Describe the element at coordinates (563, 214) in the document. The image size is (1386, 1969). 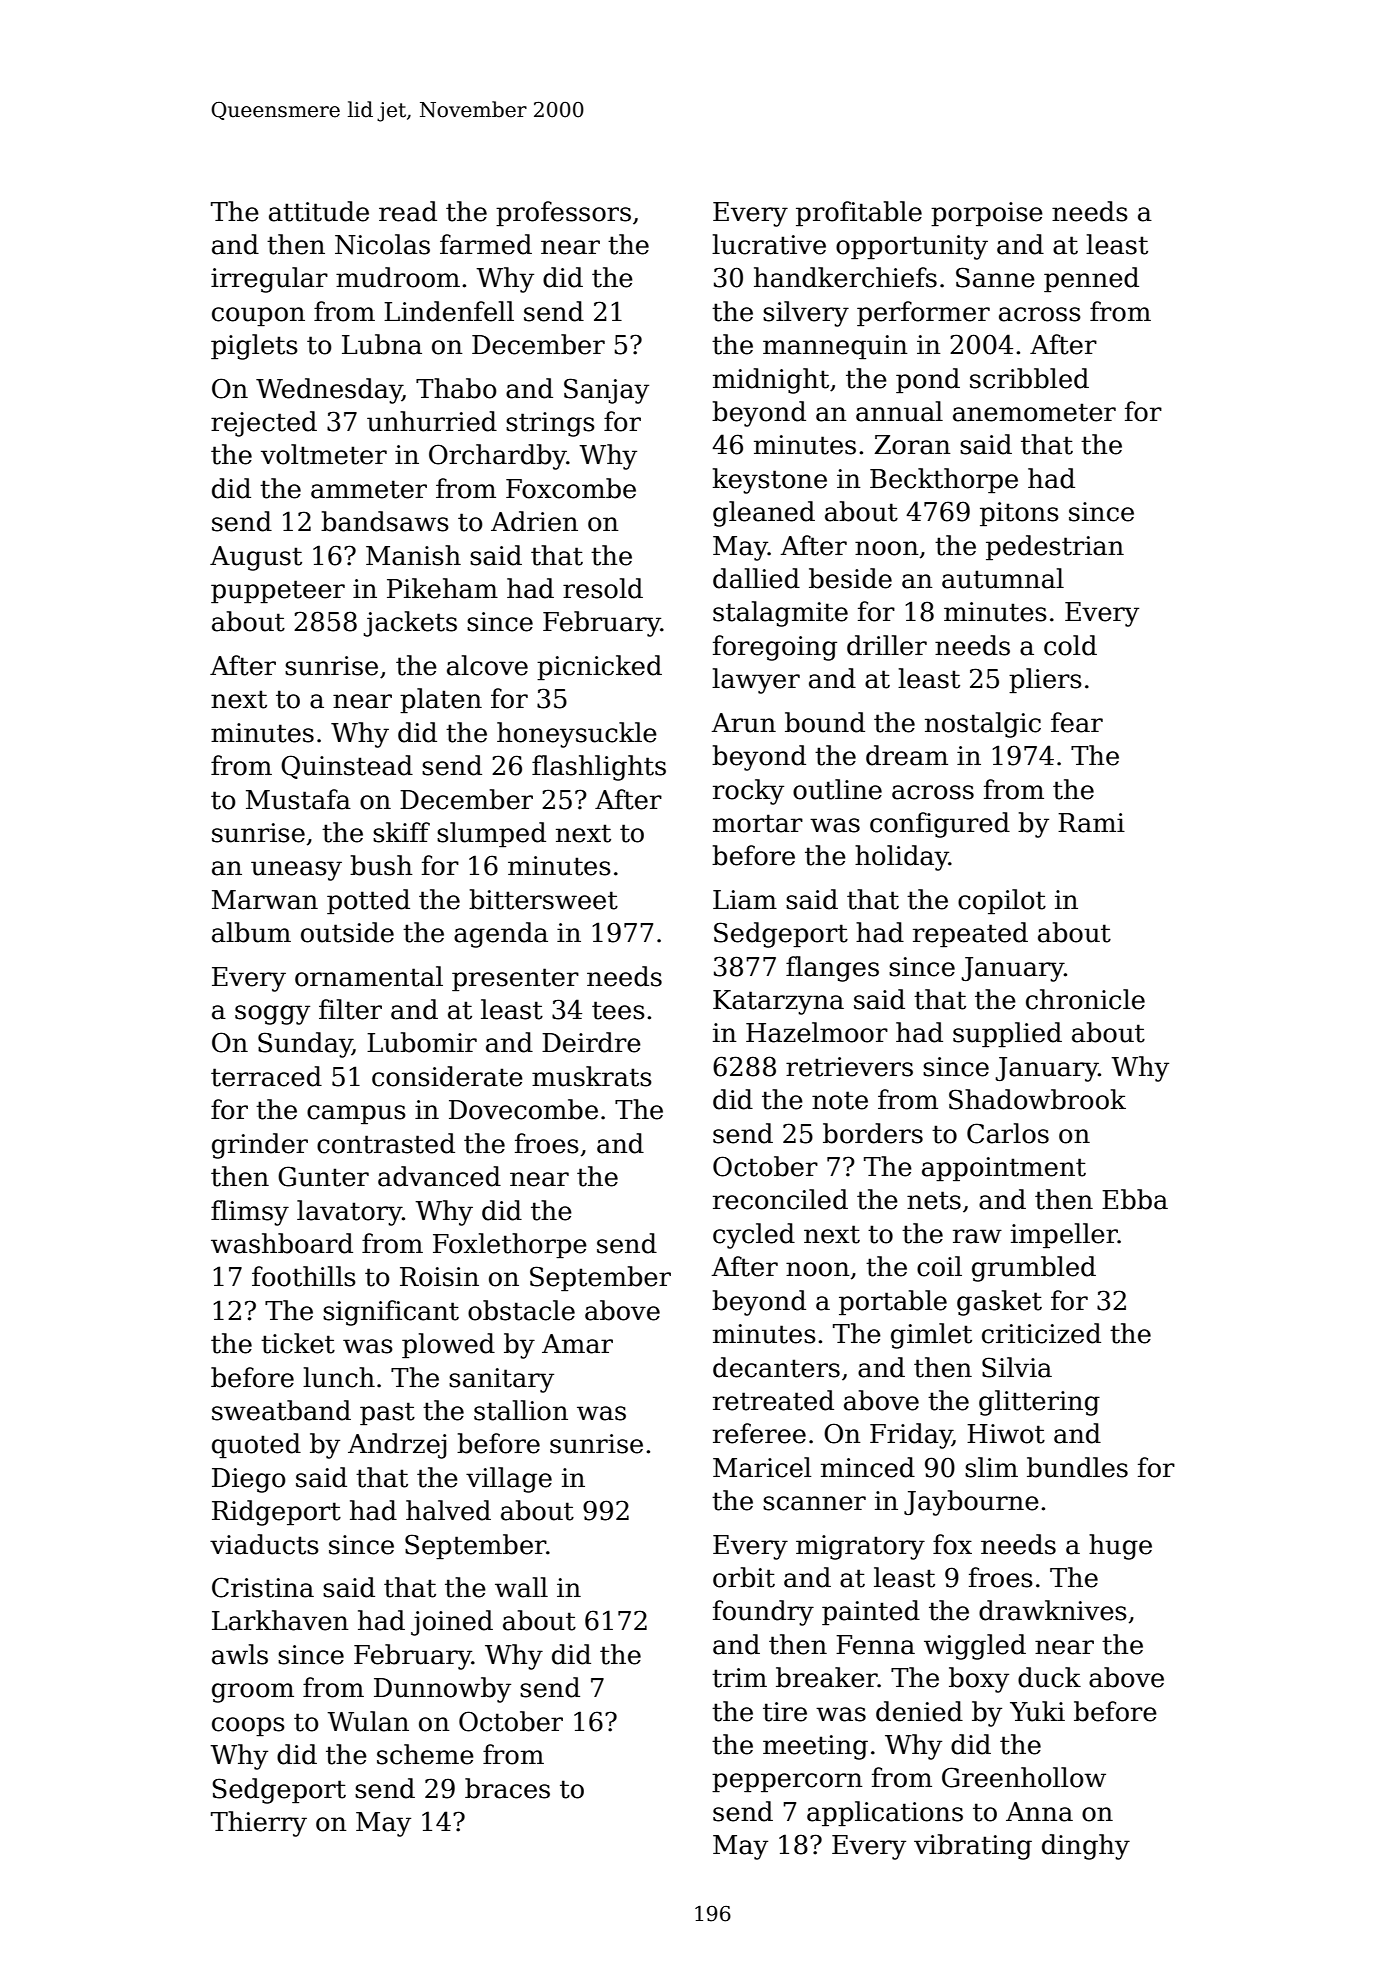
I see `professors` at that location.
